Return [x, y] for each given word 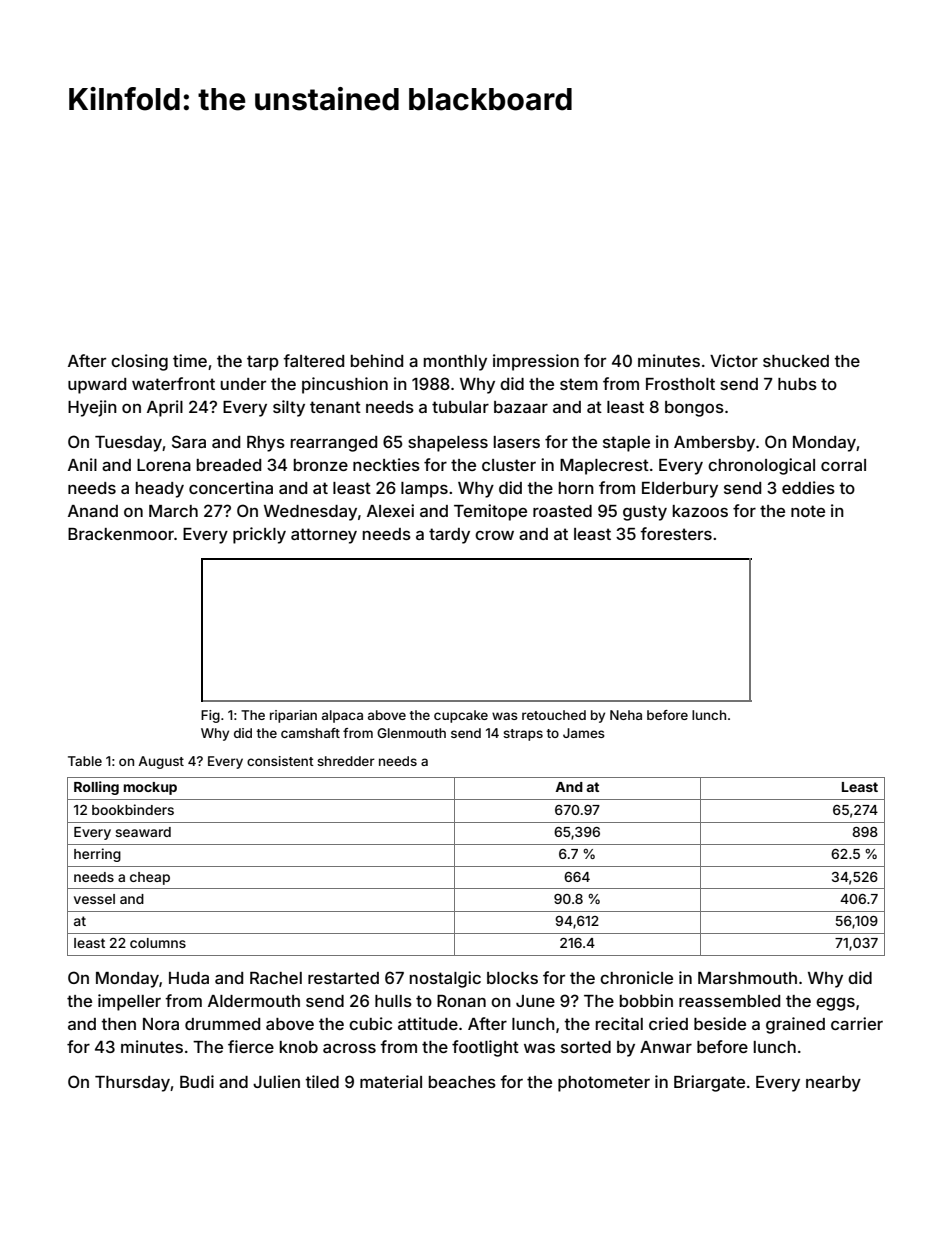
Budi [197, 1081]
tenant [335, 407]
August [161, 762]
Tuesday [128, 444]
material [391, 1081]
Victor [734, 360]
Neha [626, 715]
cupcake [461, 716]
